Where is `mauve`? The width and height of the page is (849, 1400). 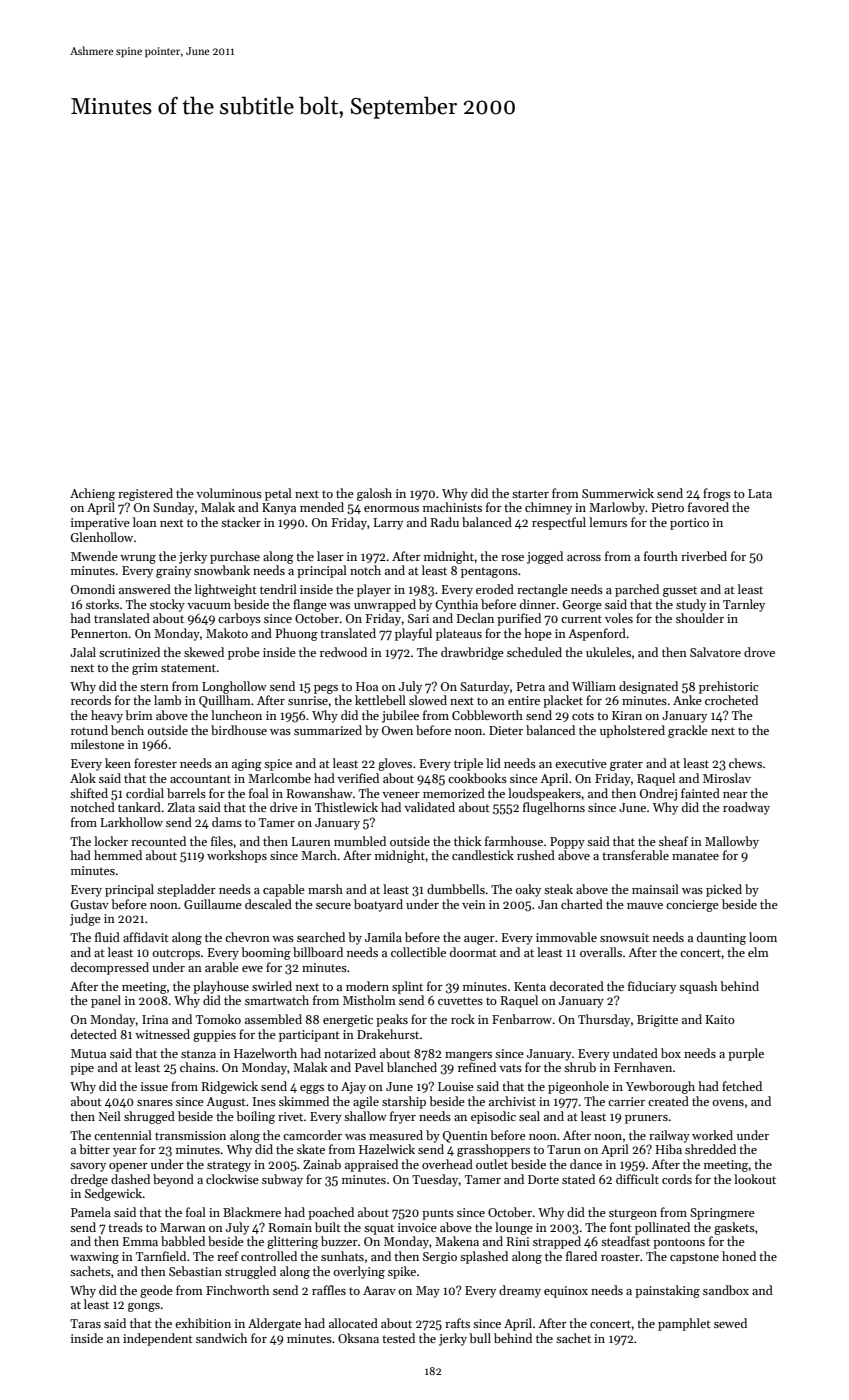
mauve is located at coordinates (645, 906).
